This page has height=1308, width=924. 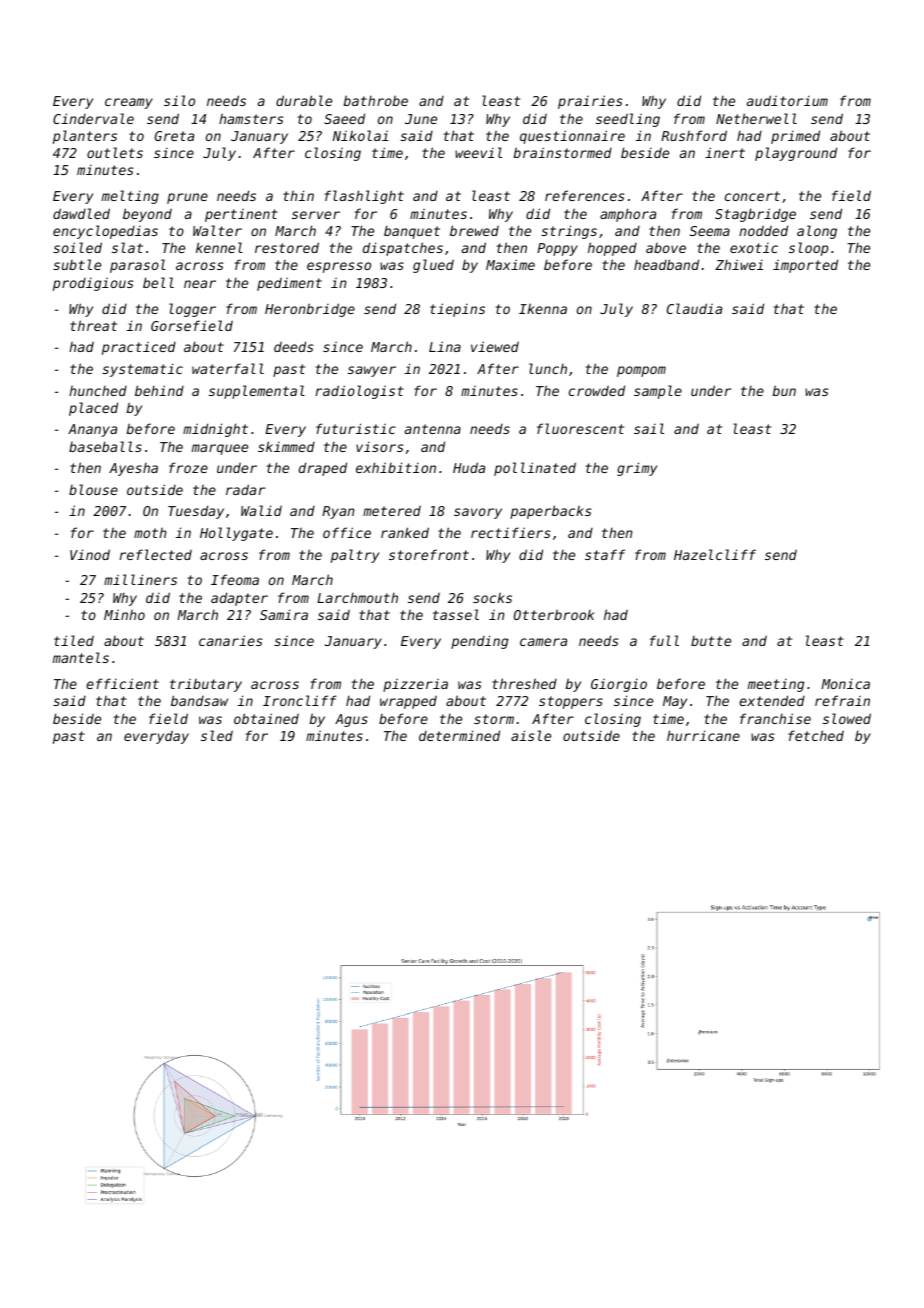 I want to click on antenna, so click(x=433, y=429).
